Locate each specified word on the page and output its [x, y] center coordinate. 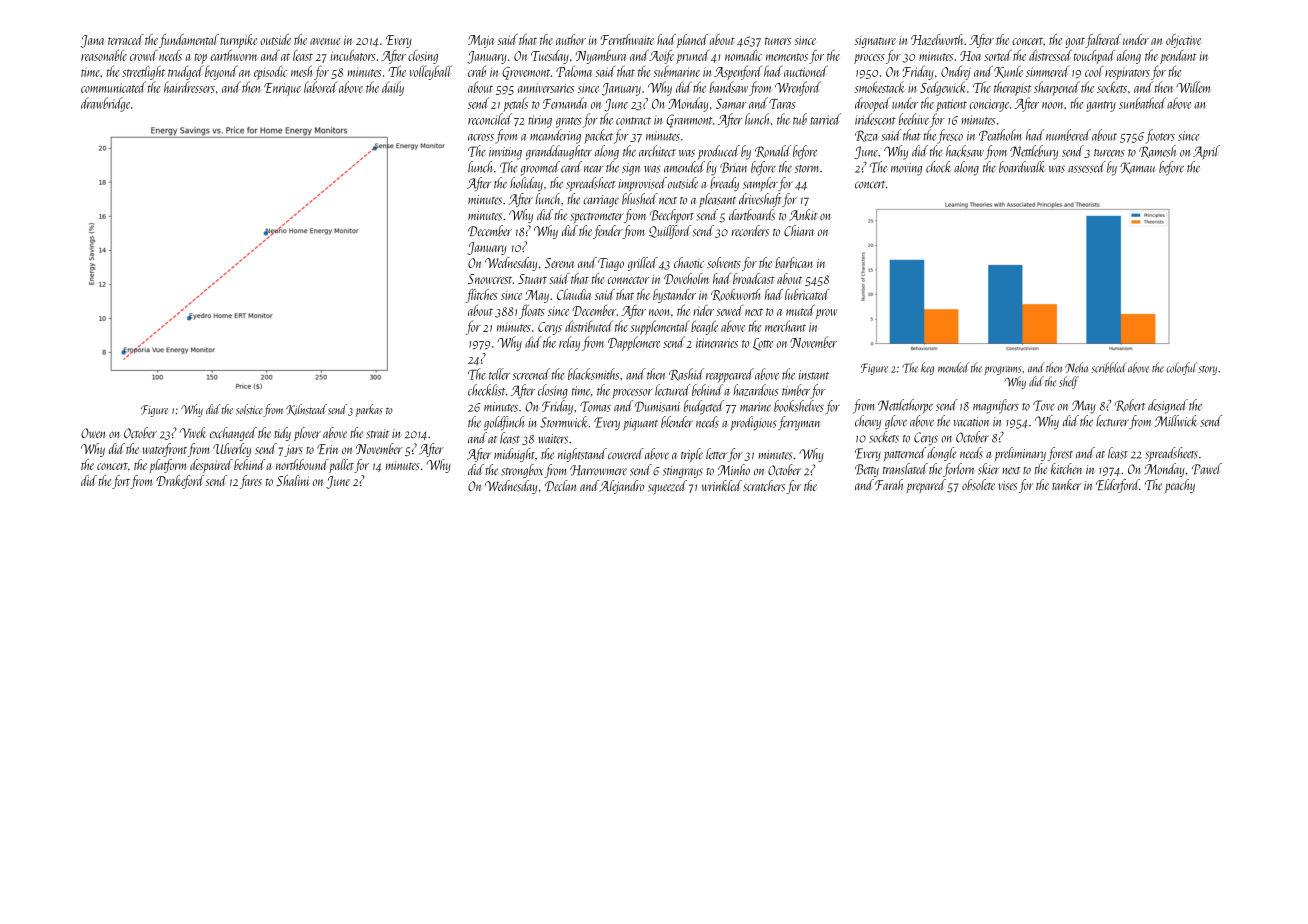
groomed [540, 168]
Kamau [1137, 168]
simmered [1047, 71]
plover [307, 434]
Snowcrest [490, 279]
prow [826, 314]
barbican [794, 262]
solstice [249, 409]
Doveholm [686, 278]
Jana [92, 41]
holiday [526, 184]
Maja [481, 41]
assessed [1087, 167]
